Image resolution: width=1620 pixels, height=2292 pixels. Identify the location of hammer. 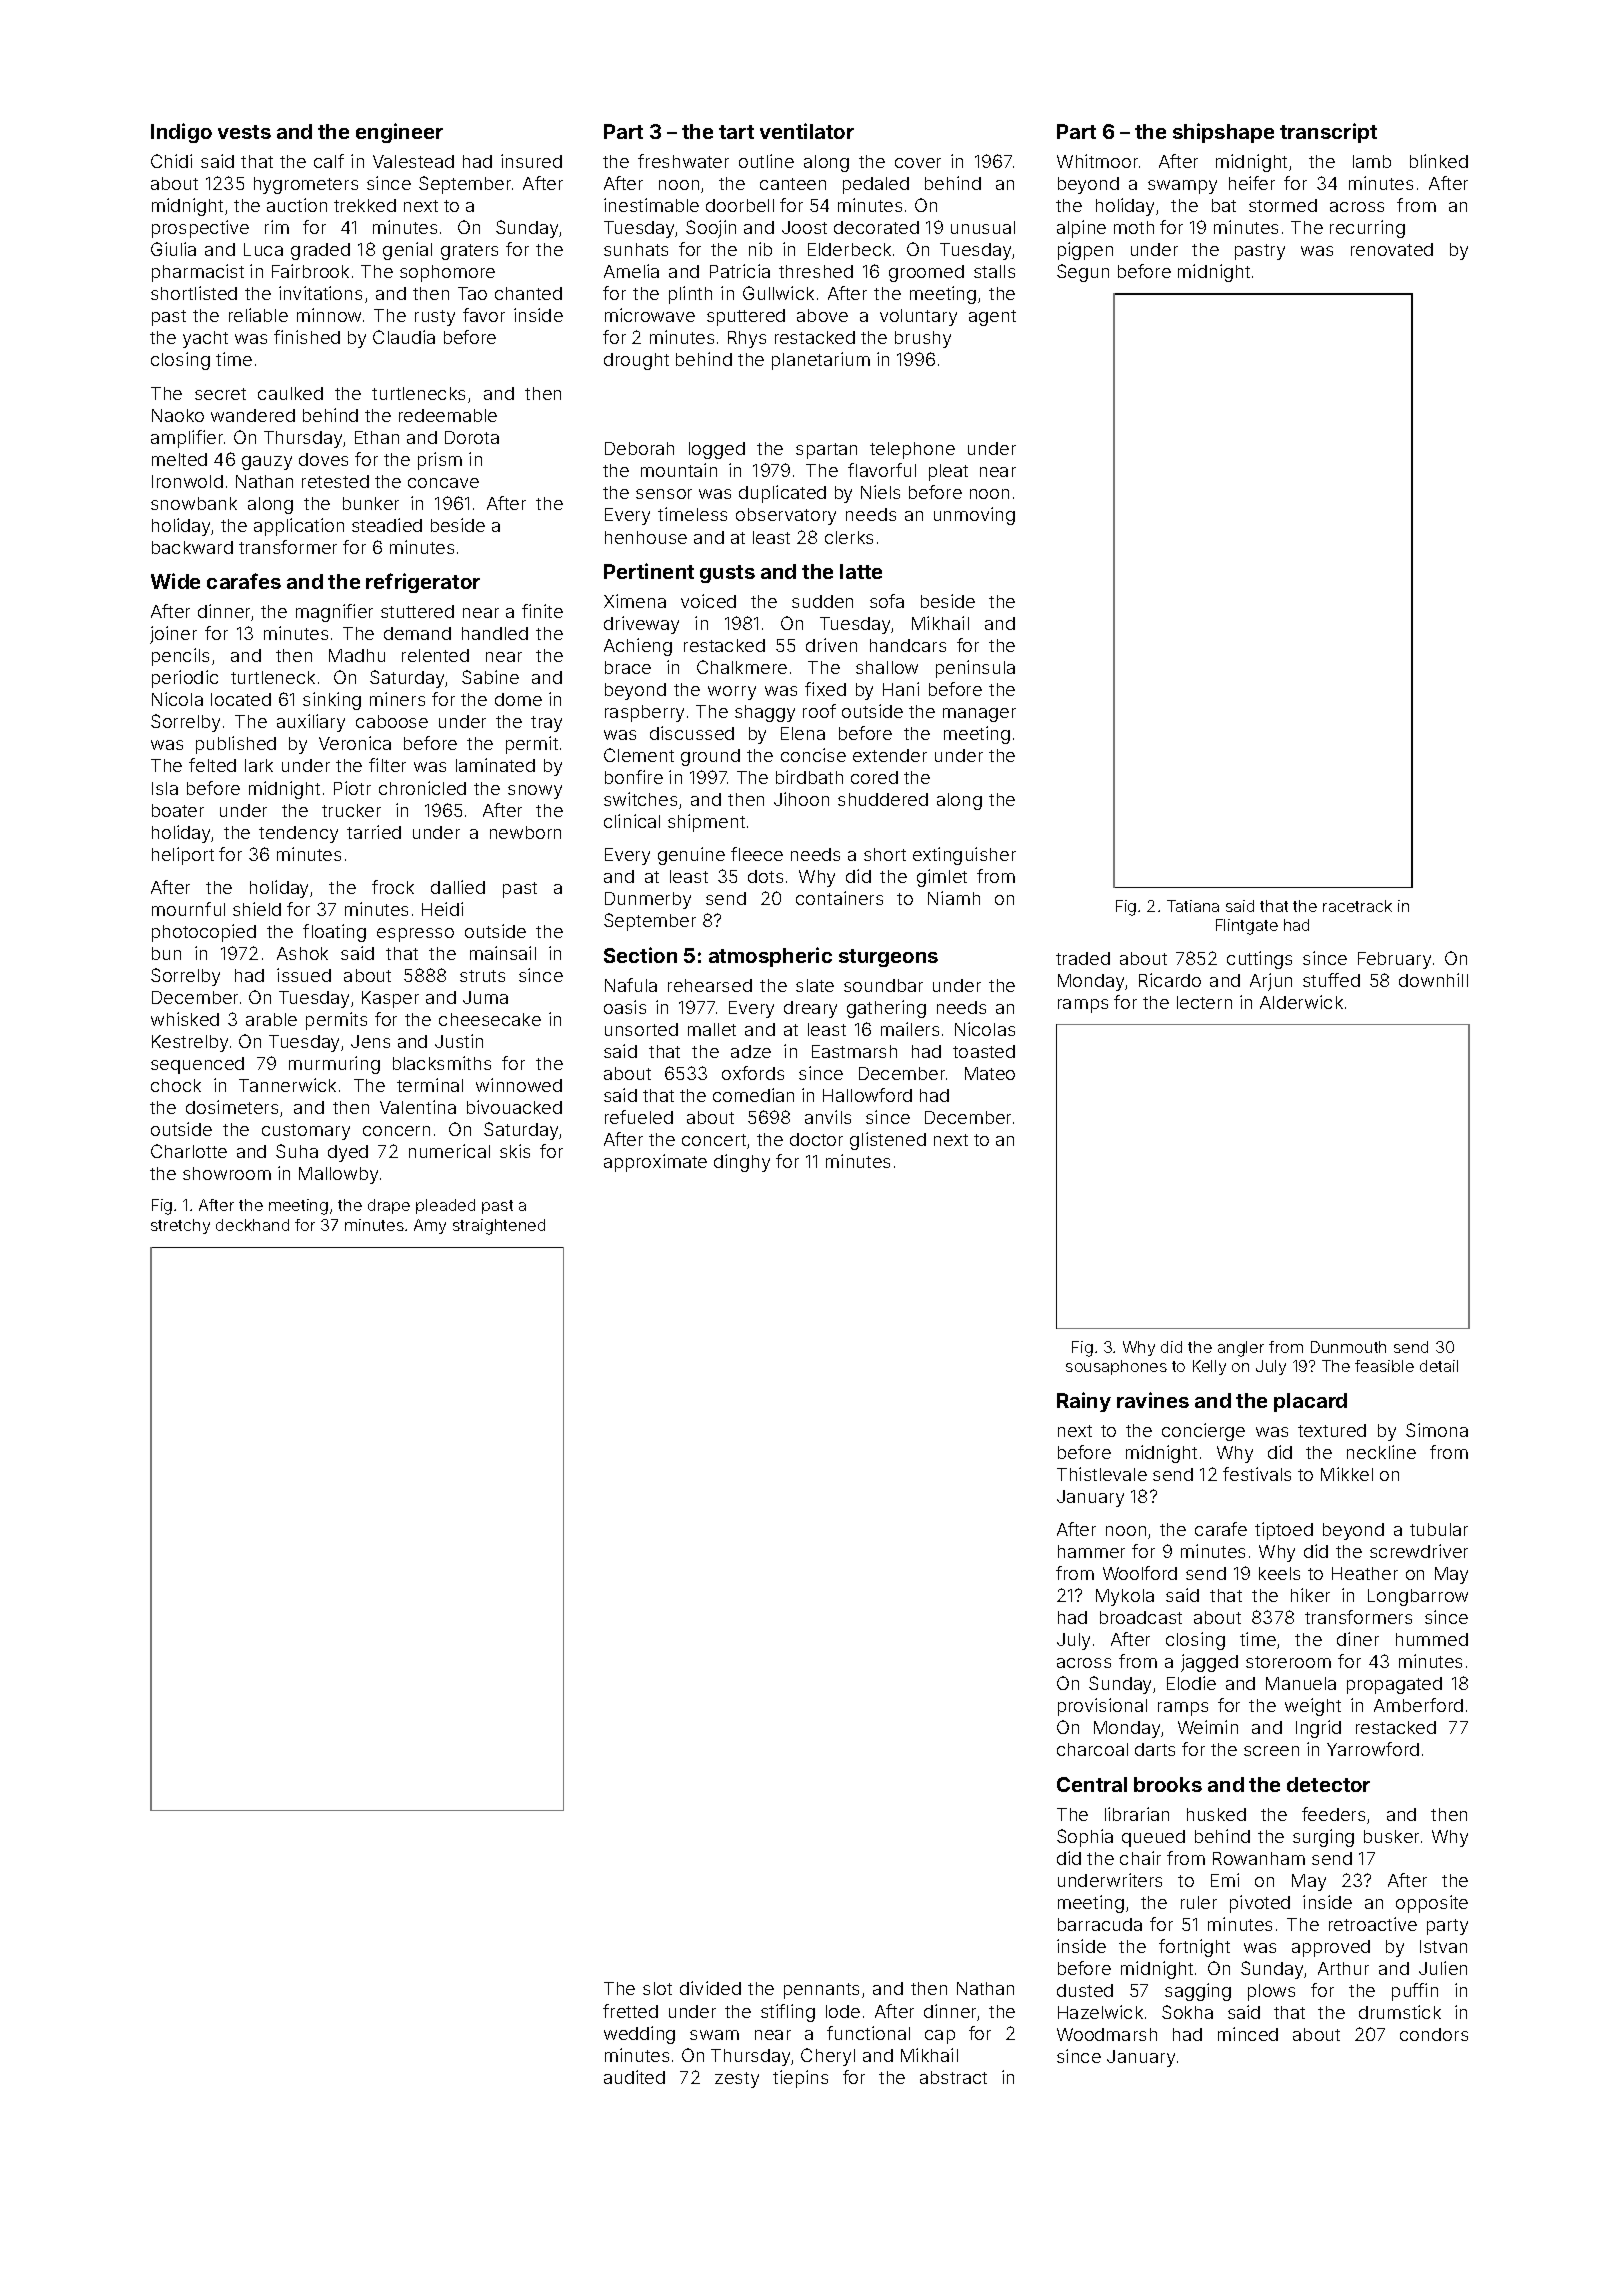
(1091, 1551).
